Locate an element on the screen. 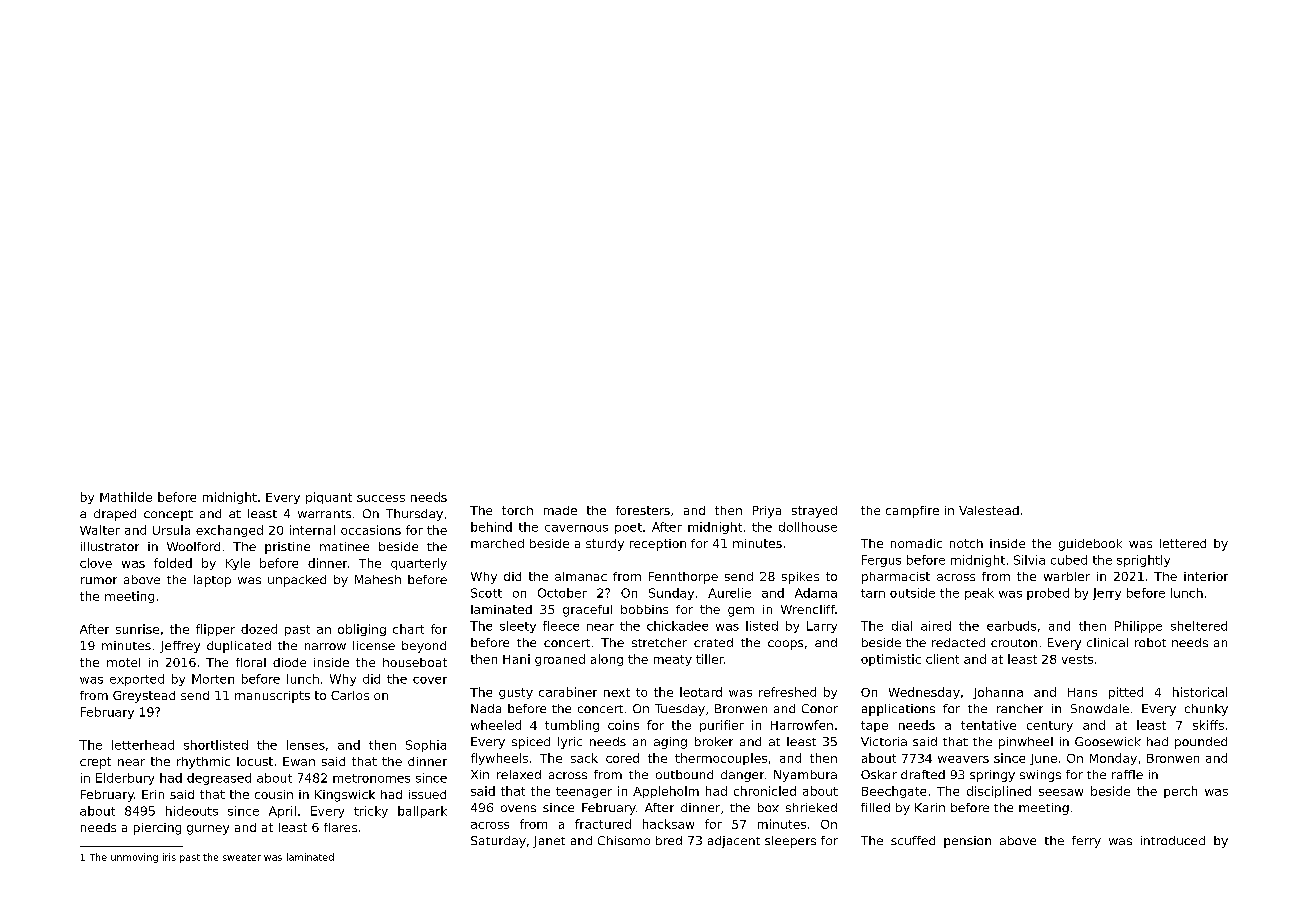 Image resolution: width=1308 pixels, height=924 pixels. sweater is located at coordinates (242, 857).
